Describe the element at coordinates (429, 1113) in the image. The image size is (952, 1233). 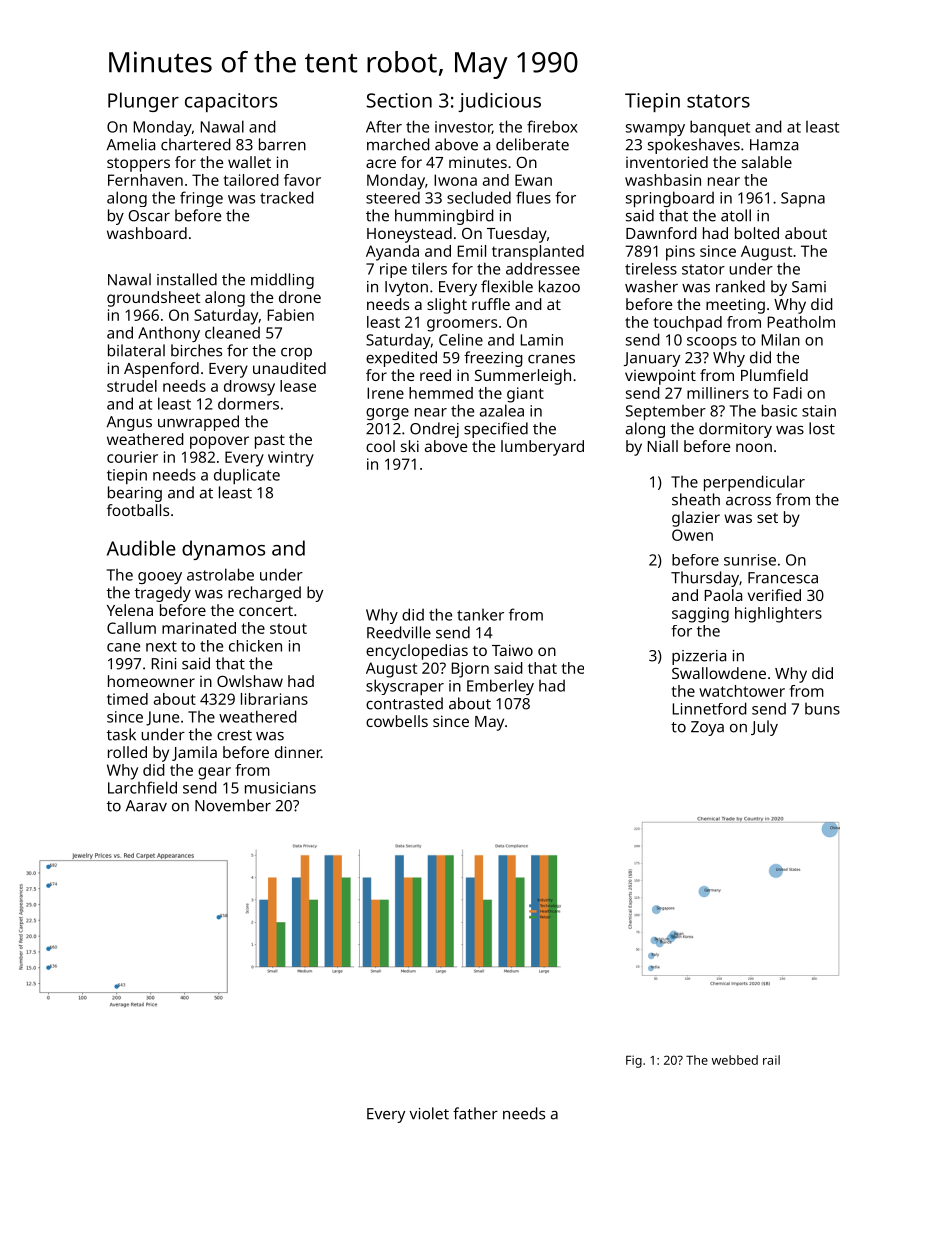
I see `violet` at that location.
